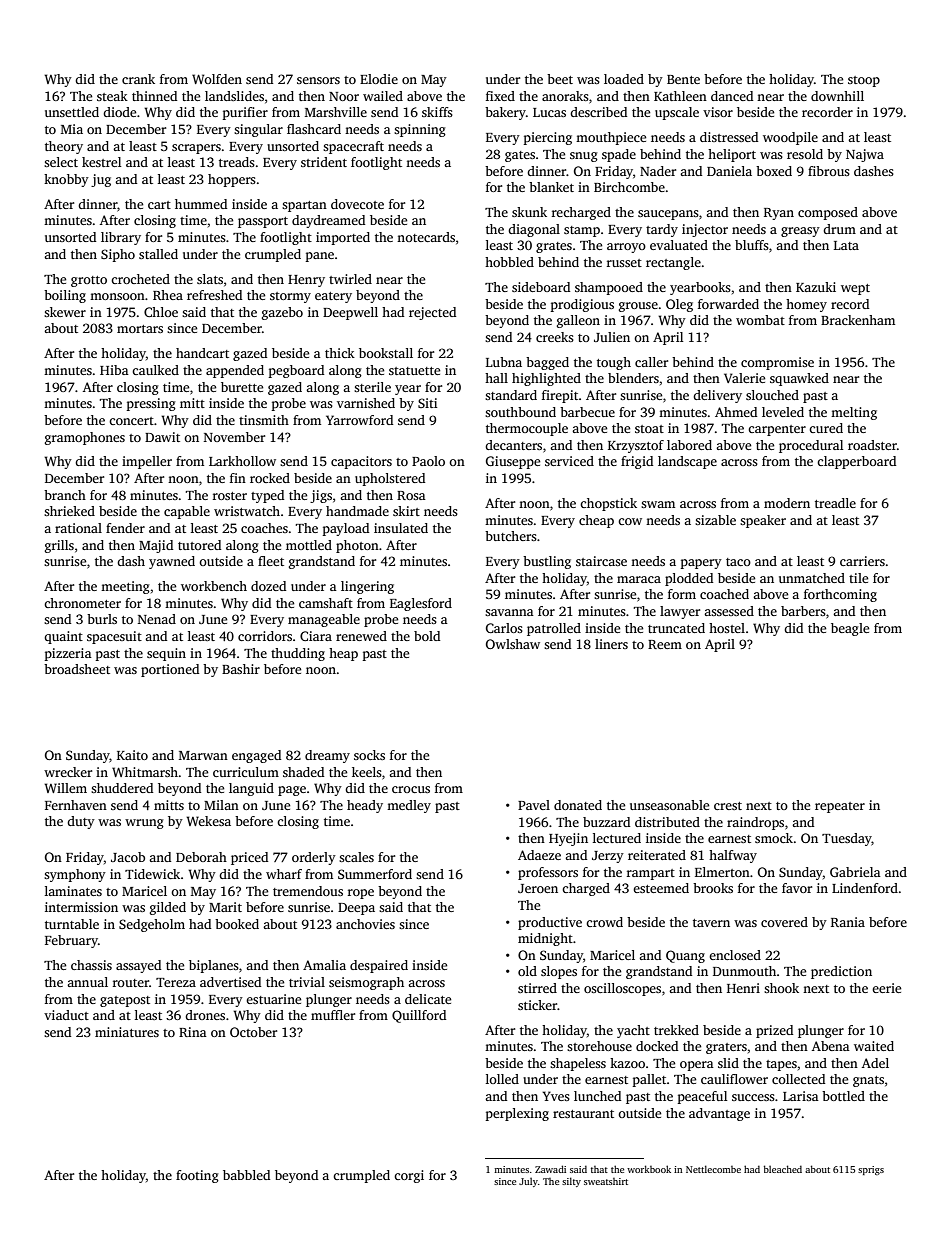  What do you see at coordinates (76, 805) in the screenshot?
I see `Fernhaven` at bounding box center [76, 805].
